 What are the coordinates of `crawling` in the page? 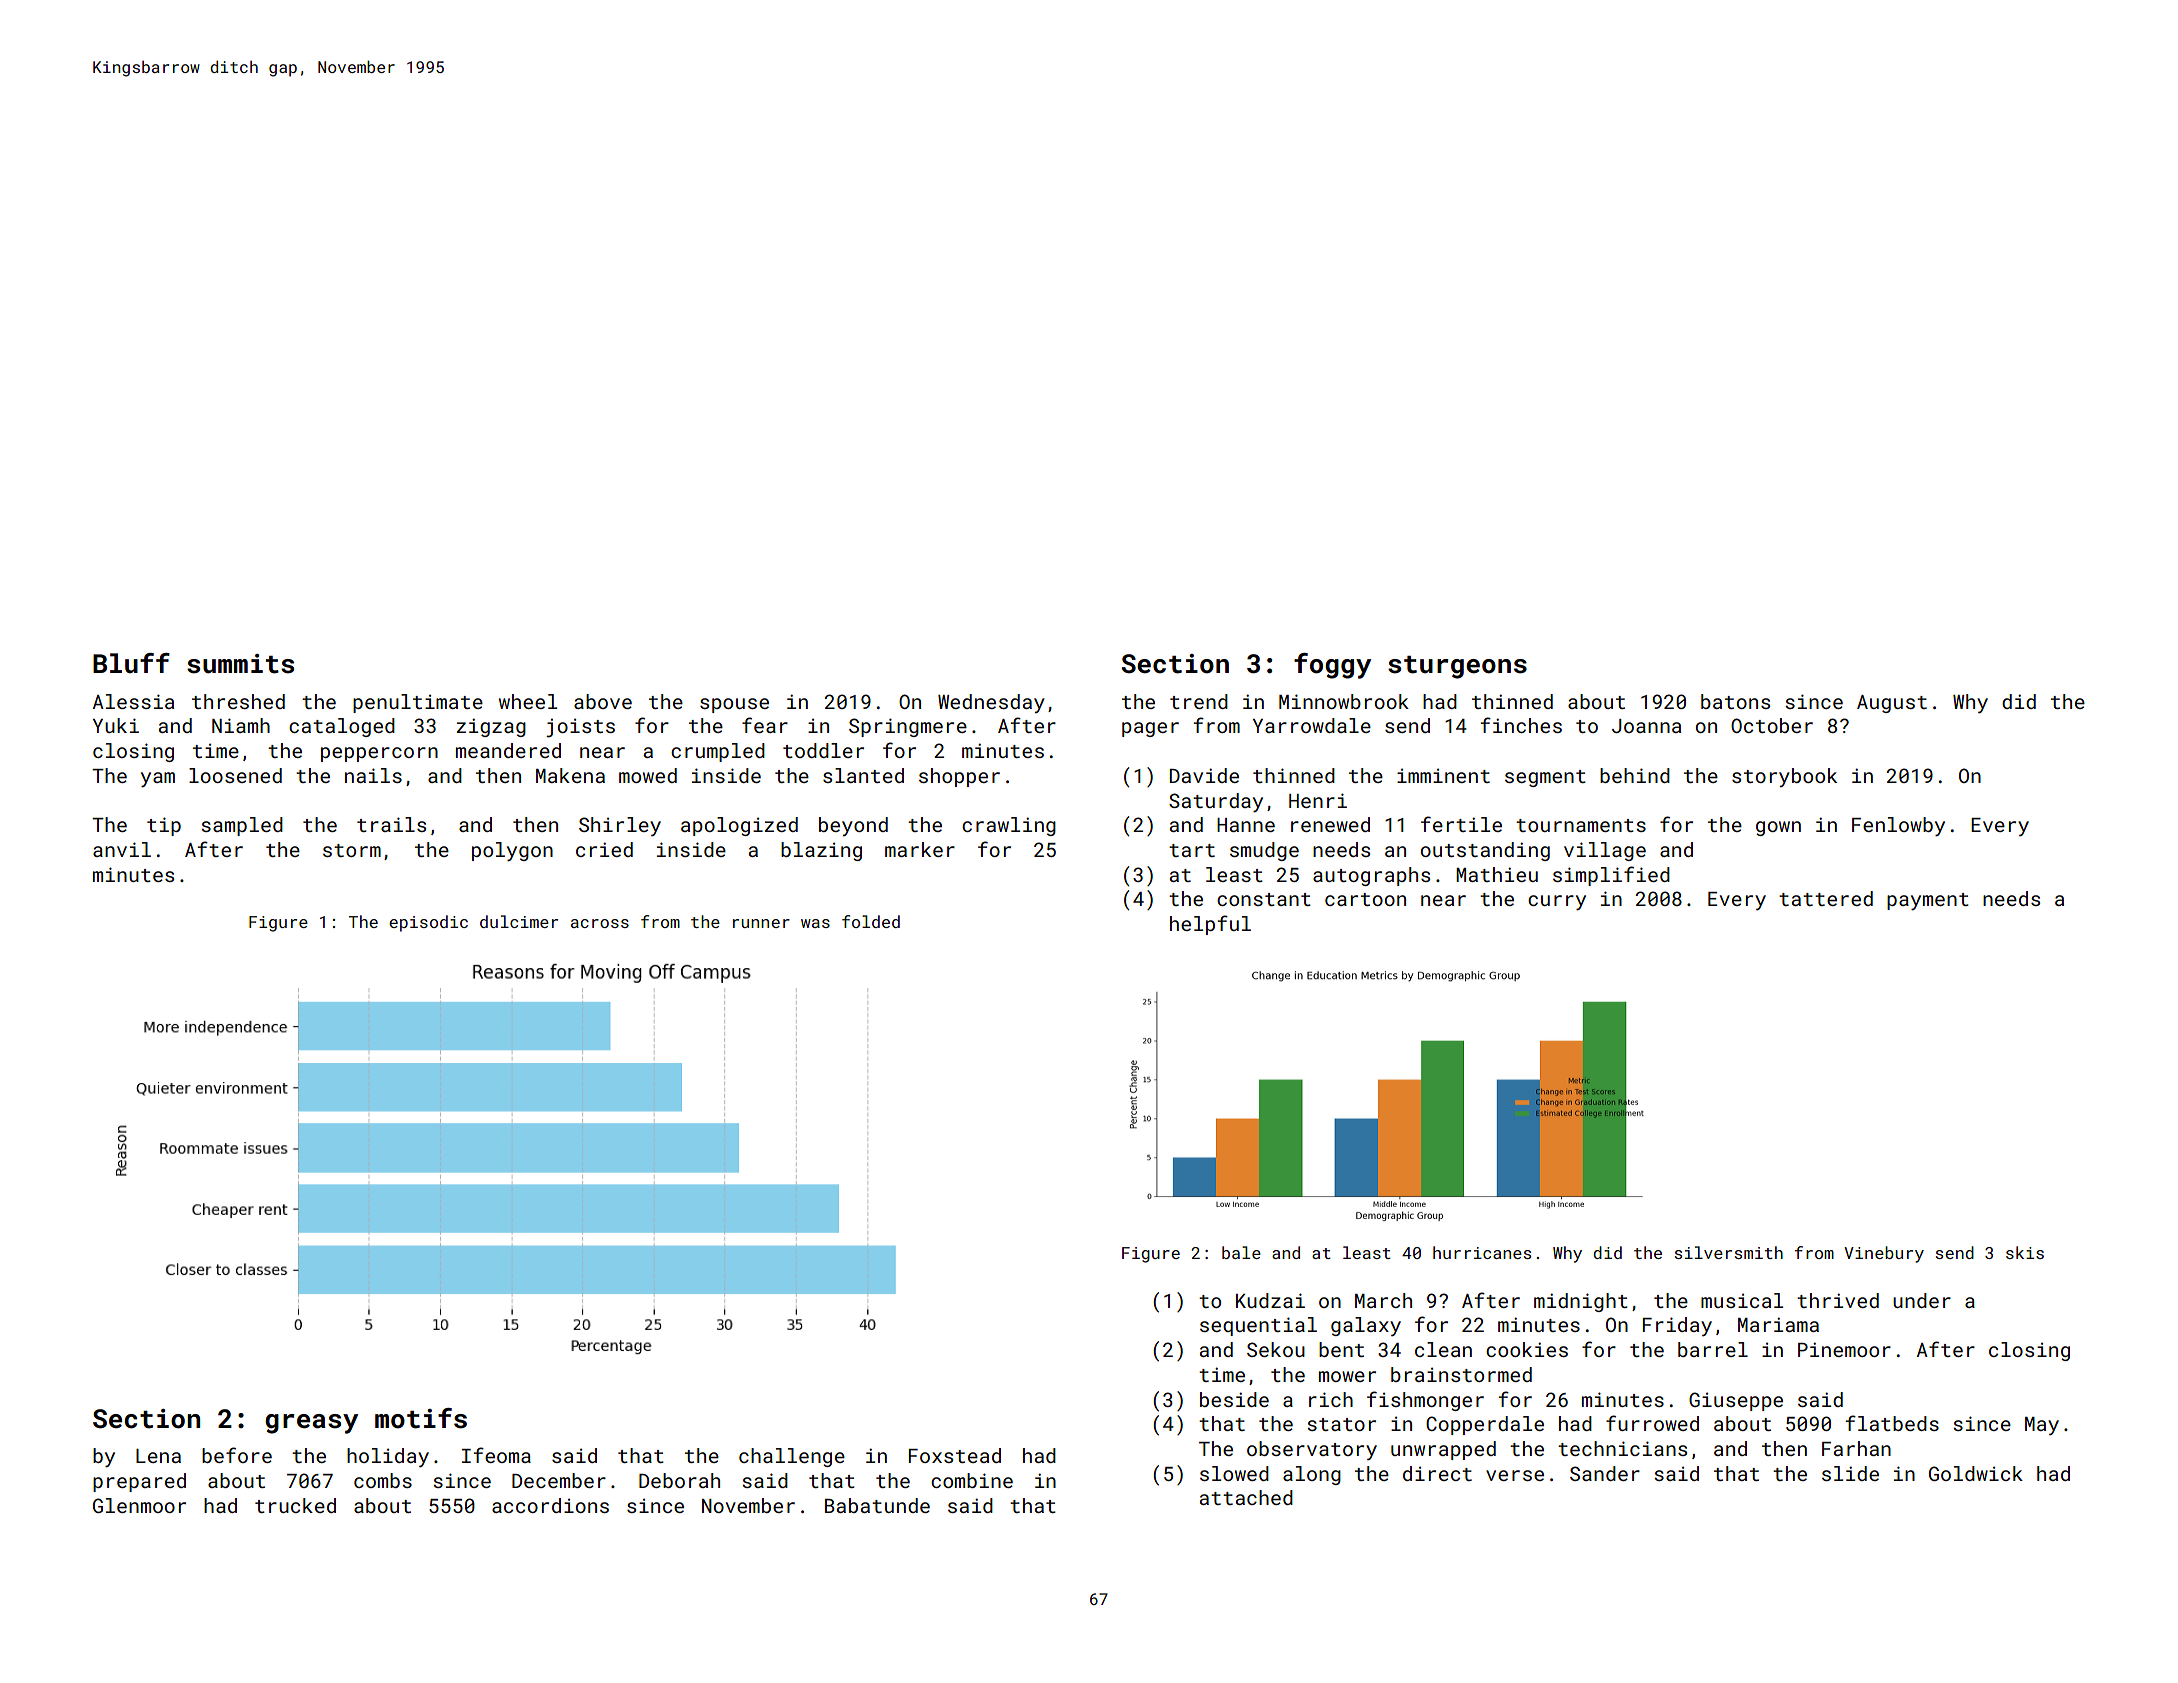 It's located at (1009, 826).
